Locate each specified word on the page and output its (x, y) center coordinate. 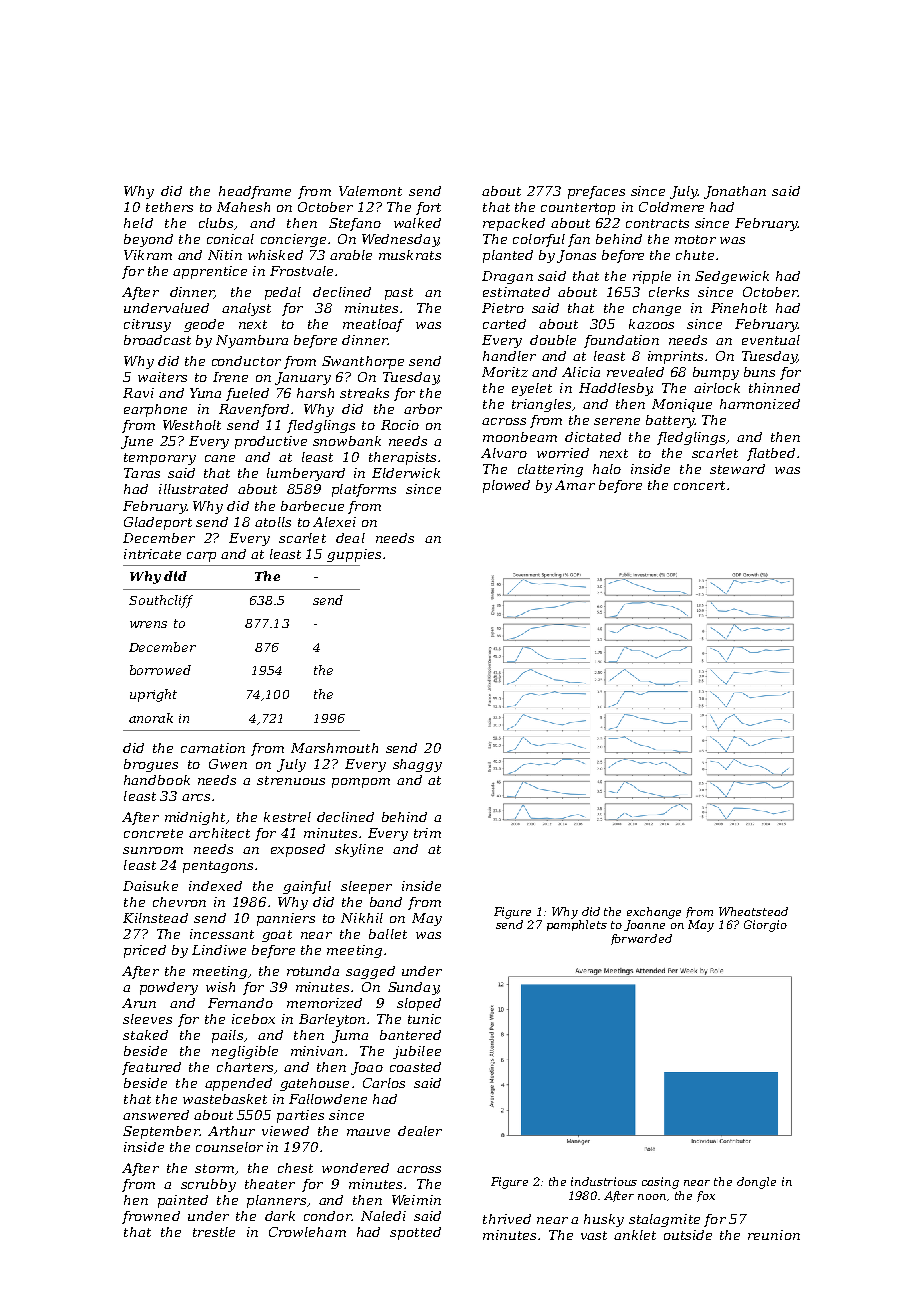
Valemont (370, 191)
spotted (415, 1233)
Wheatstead (753, 911)
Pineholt (739, 308)
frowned (151, 1217)
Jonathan (735, 192)
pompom (361, 783)
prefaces (596, 192)
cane (220, 458)
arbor (423, 409)
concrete (153, 833)
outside (688, 1235)
